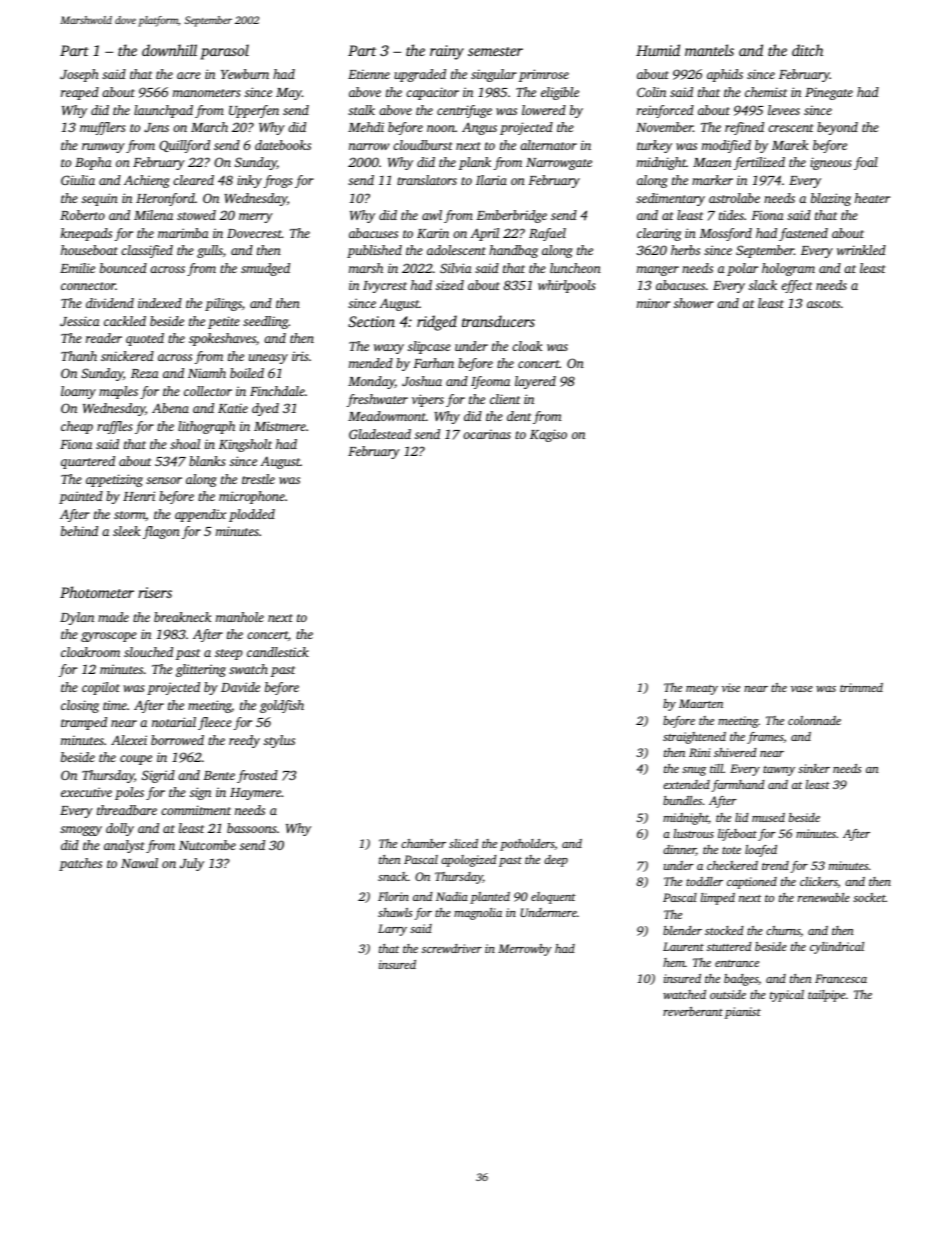 The height and width of the screenshot is (1233, 952). Describe the element at coordinates (823, 304) in the screenshot. I see `ascots` at that location.
